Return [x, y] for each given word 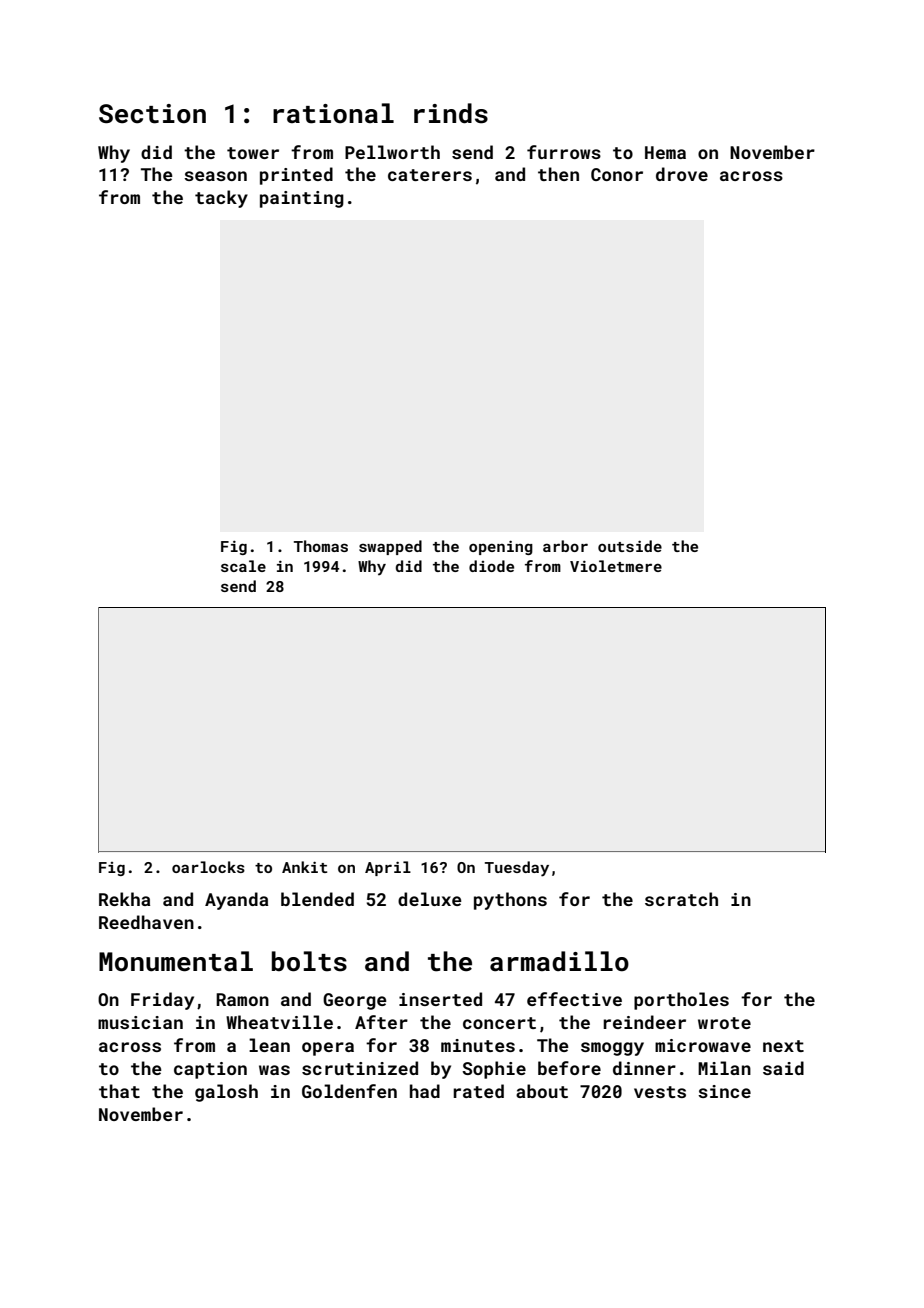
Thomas [321, 546]
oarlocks [208, 867]
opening [501, 547]
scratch [681, 899]
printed [296, 176]
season [215, 176]
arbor [565, 546]
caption [210, 1070]
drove [682, 174]
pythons [510, 901]
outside [630, 546]
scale [243, 566]
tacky [221, 199]
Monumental [176, 961]
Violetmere [616, 566]
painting [302, 199]
